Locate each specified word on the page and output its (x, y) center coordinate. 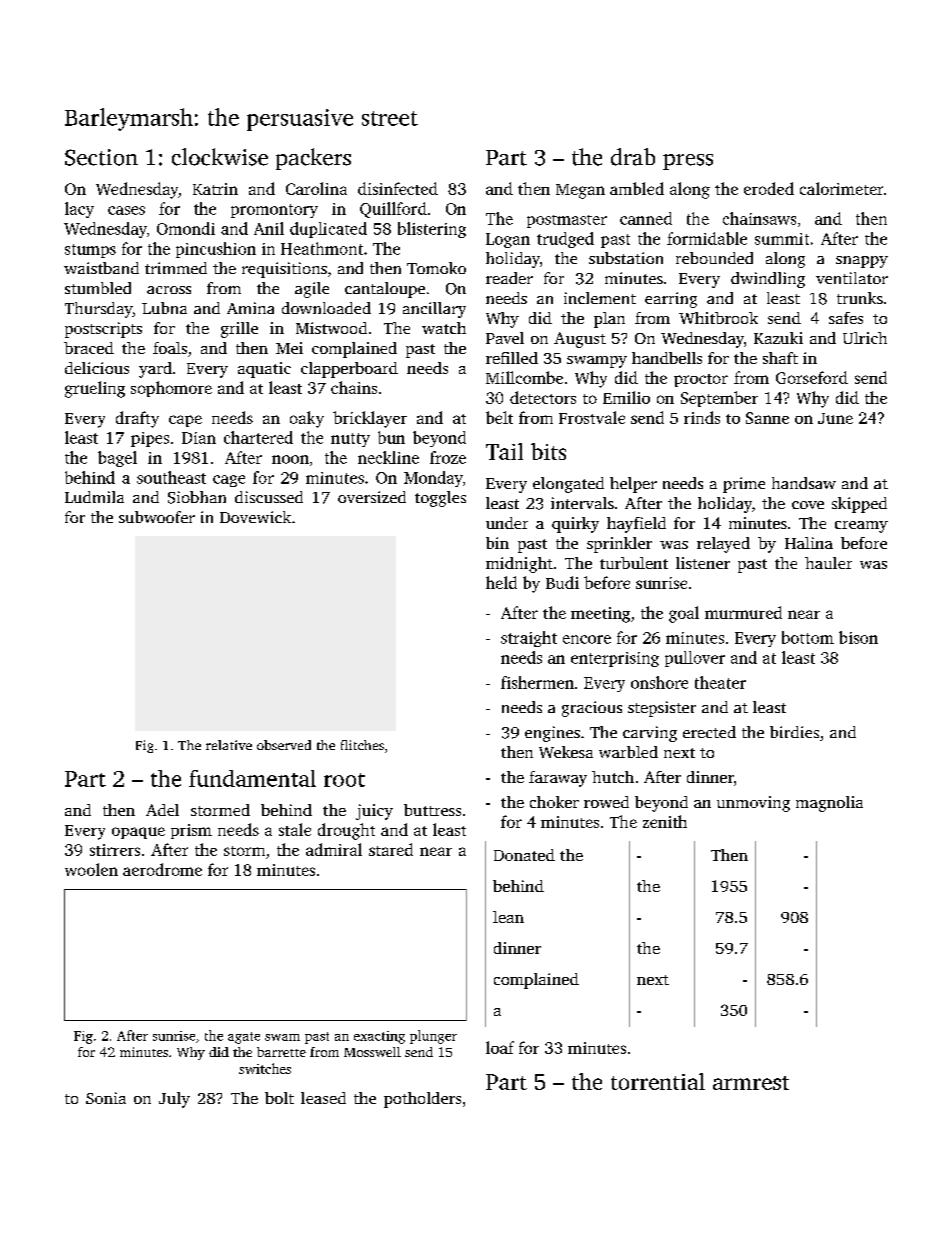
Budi (562, 582)
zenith (665, 821)
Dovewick (255, 517)
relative (229, 745)
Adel (162, 810)
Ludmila (94, 497)
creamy (861, 527)
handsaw (804, 483)
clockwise (220, 157)
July (174, 1100)
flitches (362, 745)
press (688, 162)
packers (313, 159)
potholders (422, 1100)
